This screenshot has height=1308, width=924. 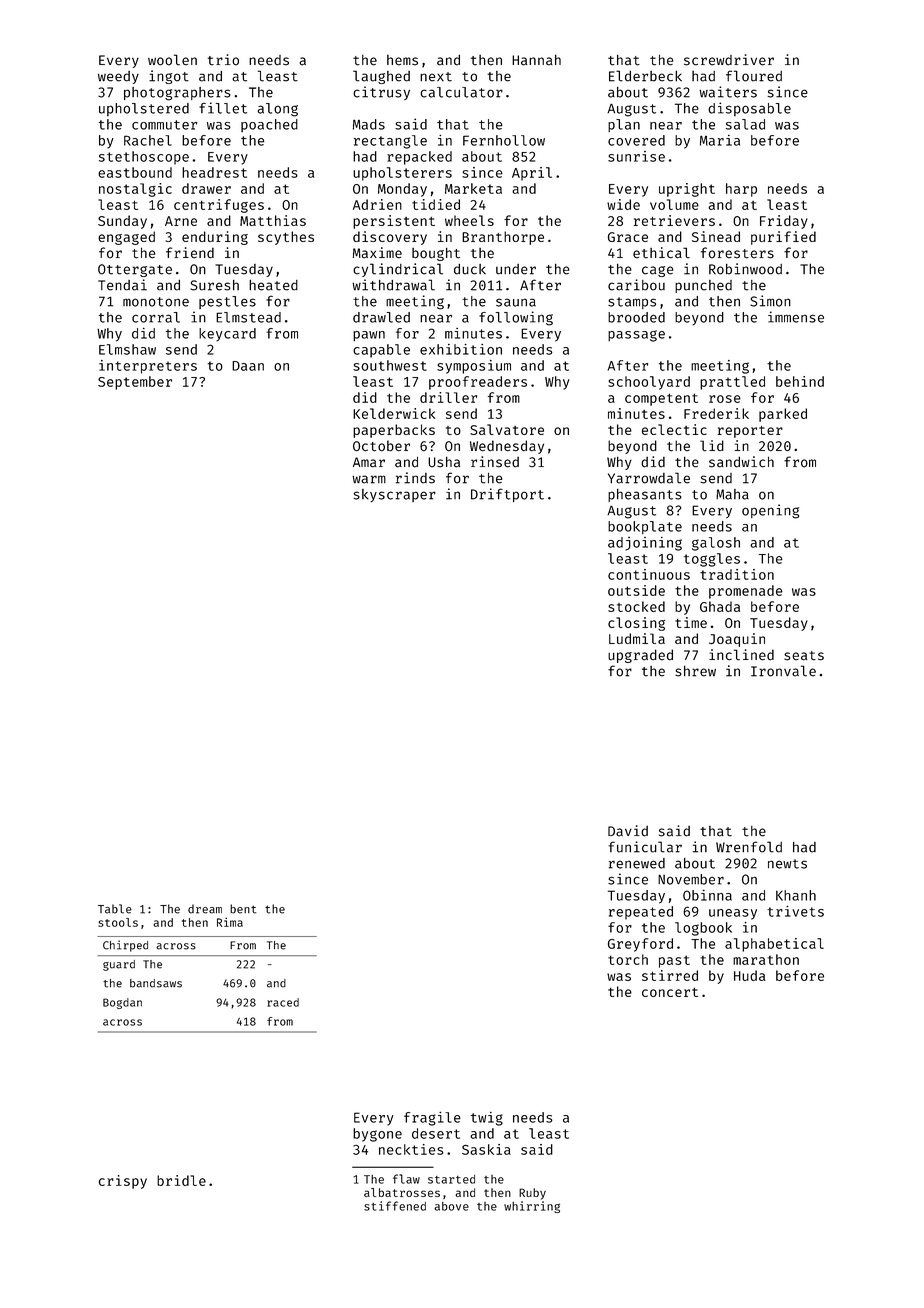 What do you see at coordinates (126, 238) in the screenshot?
I see `engaged` at bounding box center [126, 238].
